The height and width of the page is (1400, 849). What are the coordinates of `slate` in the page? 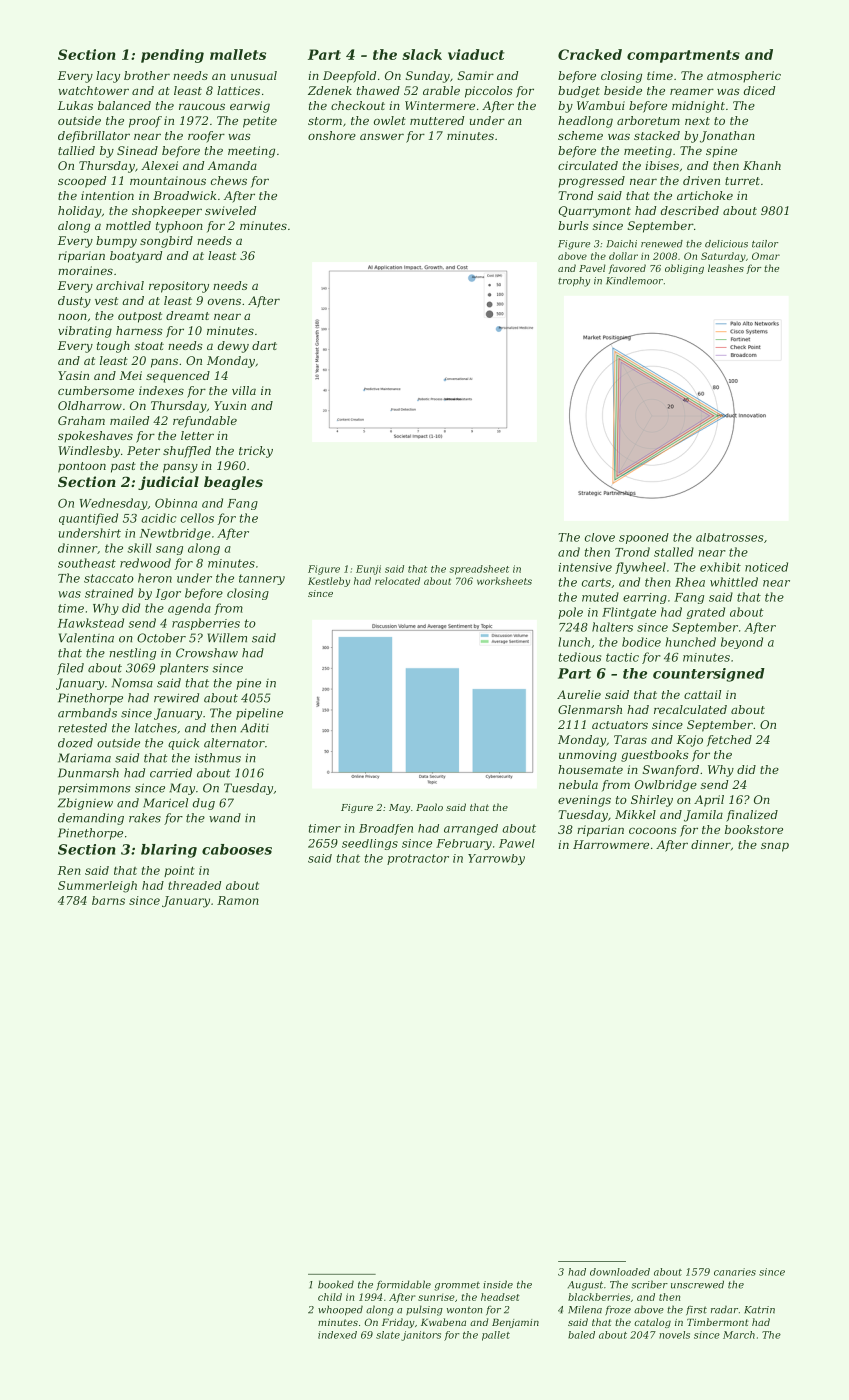 It's located at (388, 1335).
